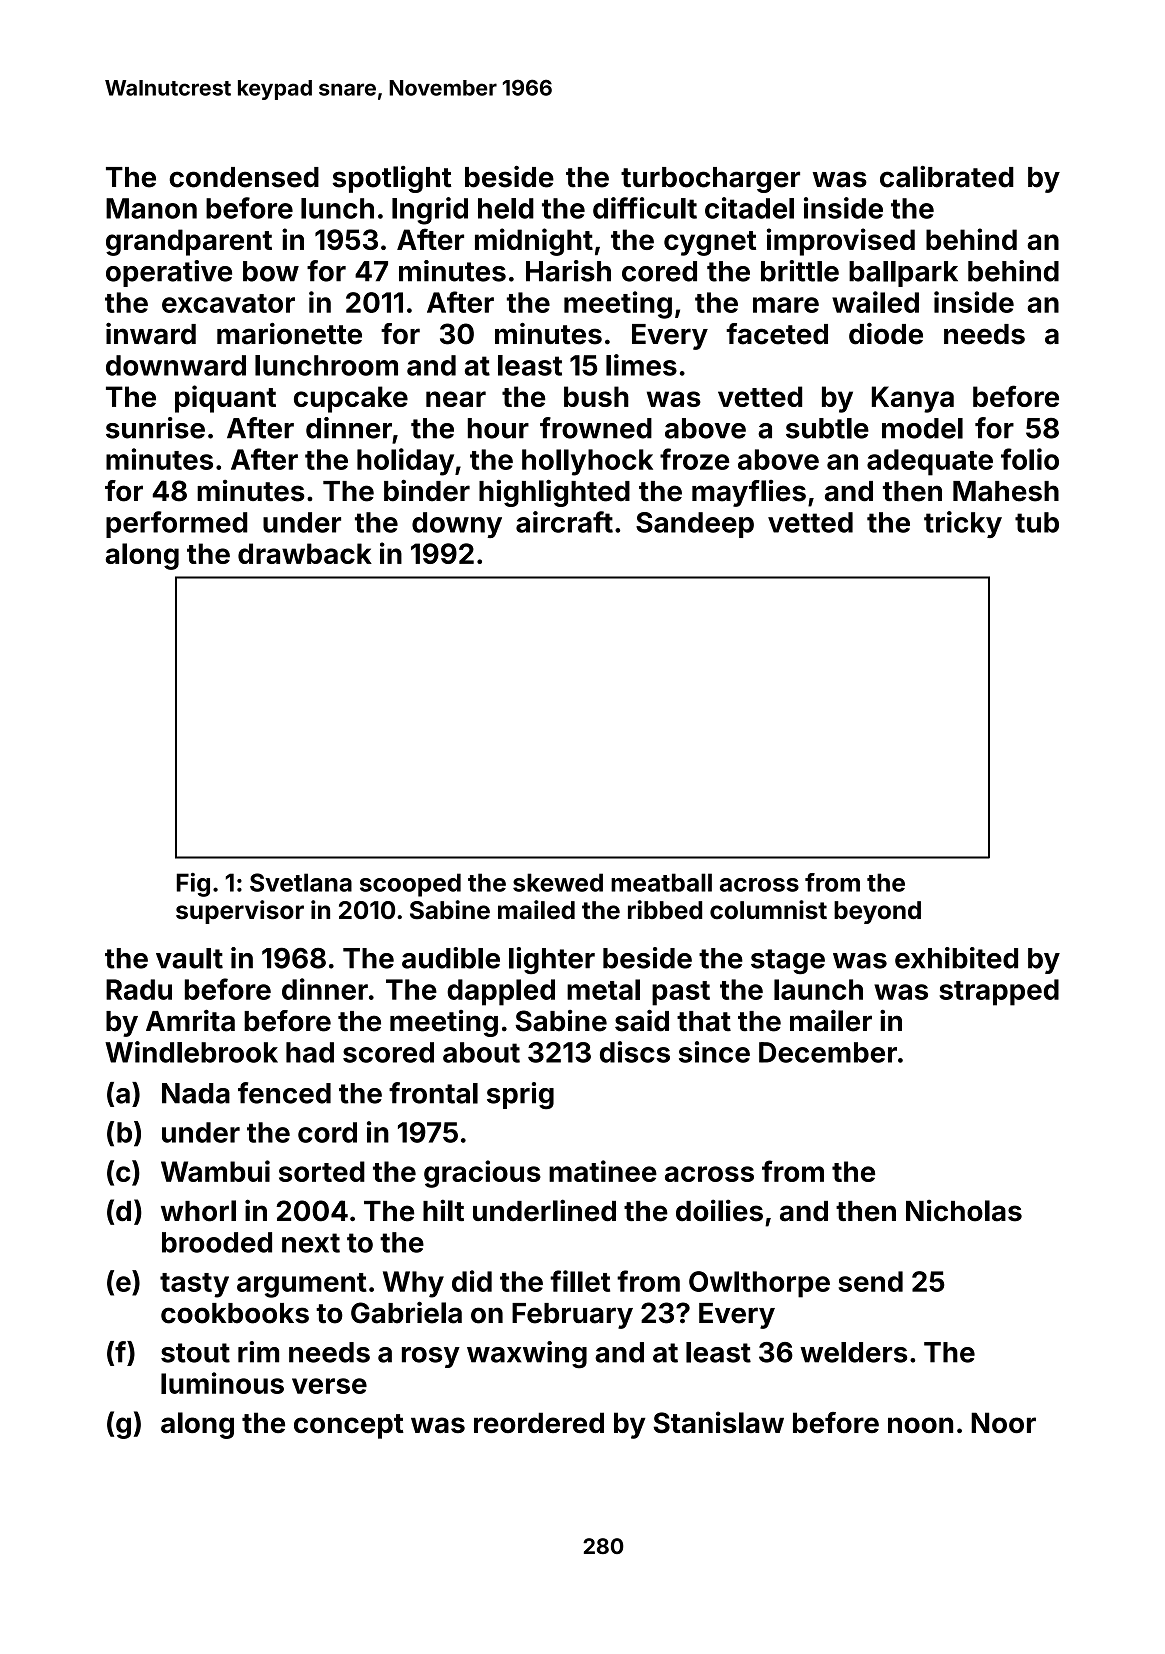 The width and height of the screenshot is (1165, 1654). I want to click on performed, so click(176, 524).
